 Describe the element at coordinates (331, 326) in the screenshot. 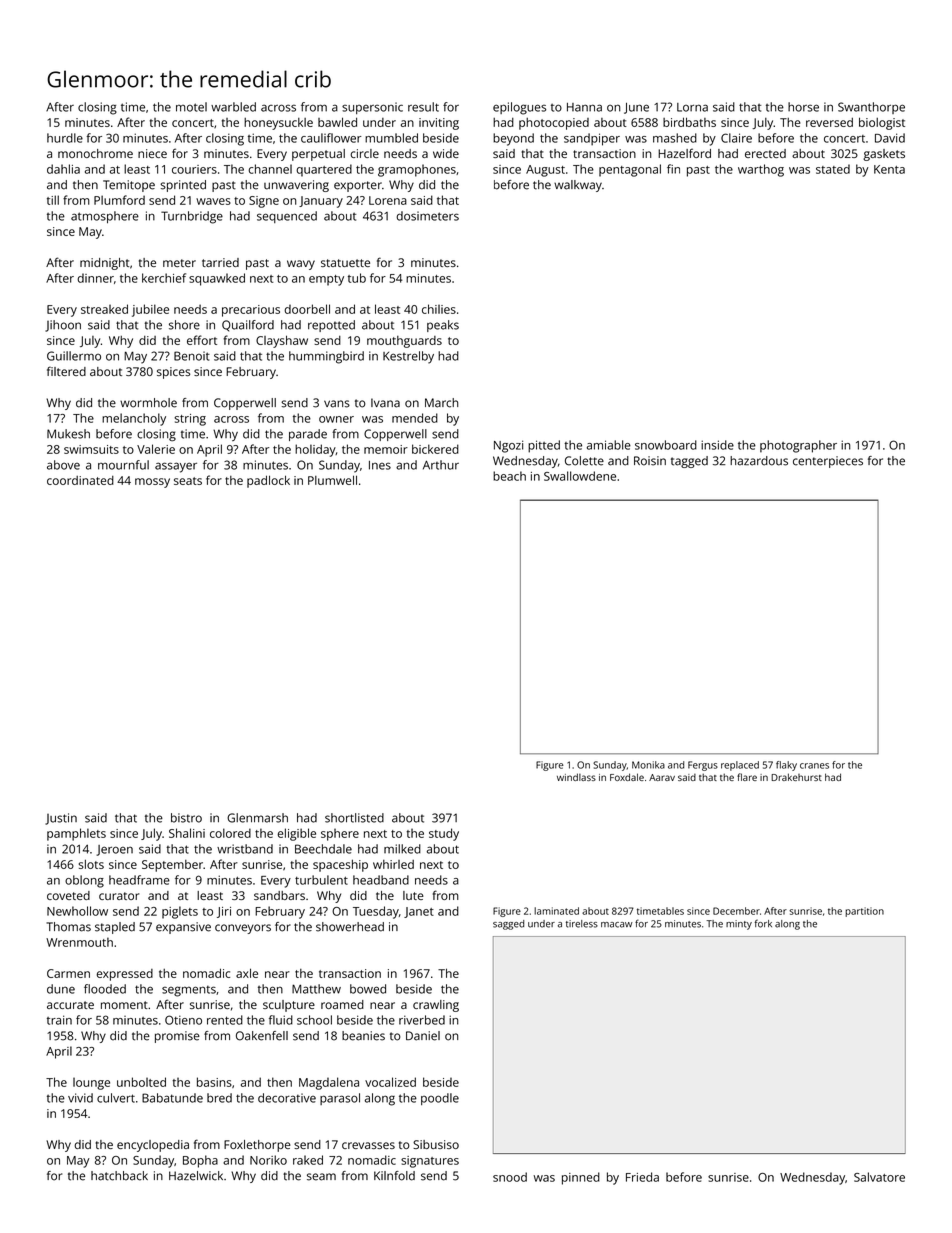

I see `repotted` at that location.
